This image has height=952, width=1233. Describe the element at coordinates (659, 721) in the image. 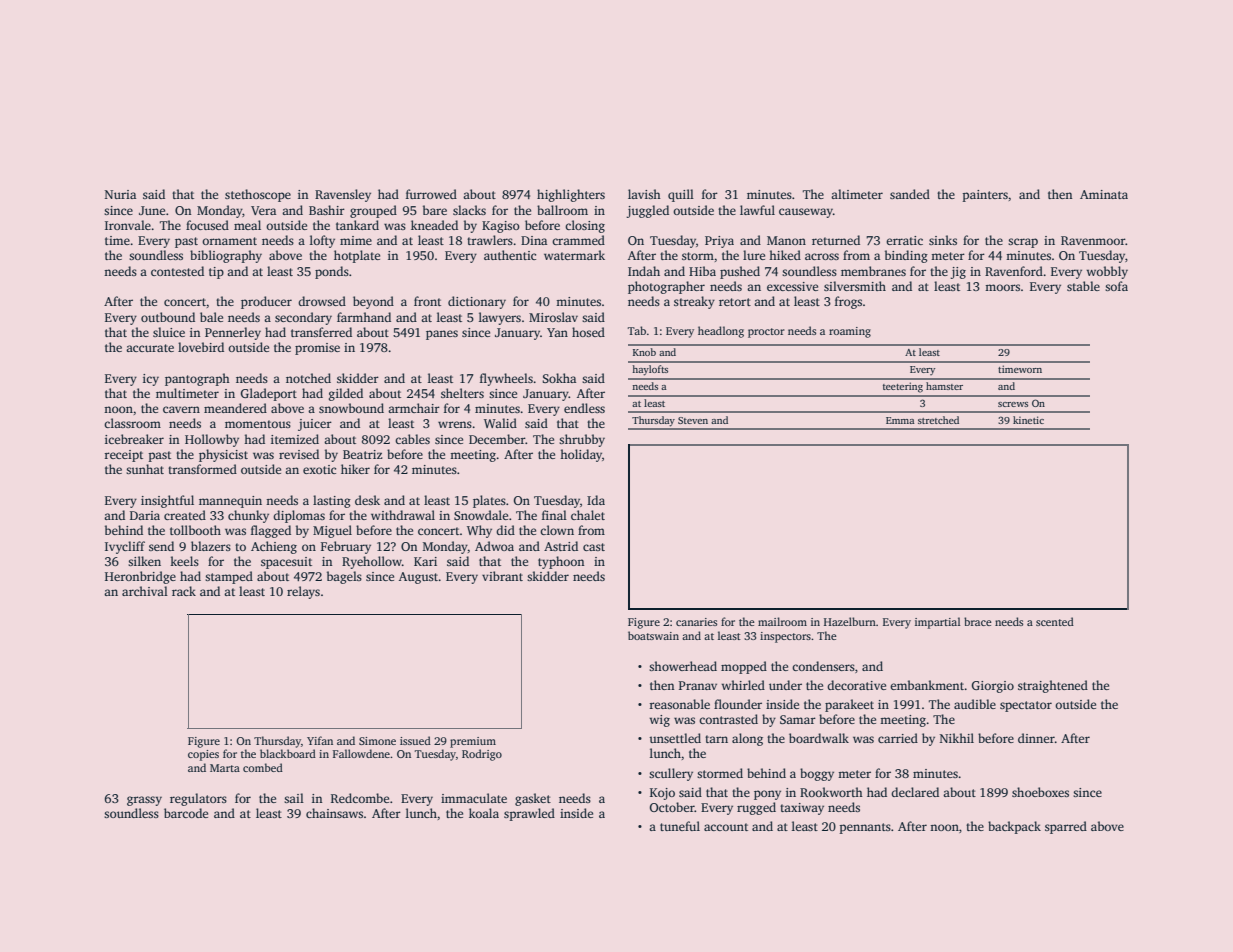

I see `wig` at that location.
